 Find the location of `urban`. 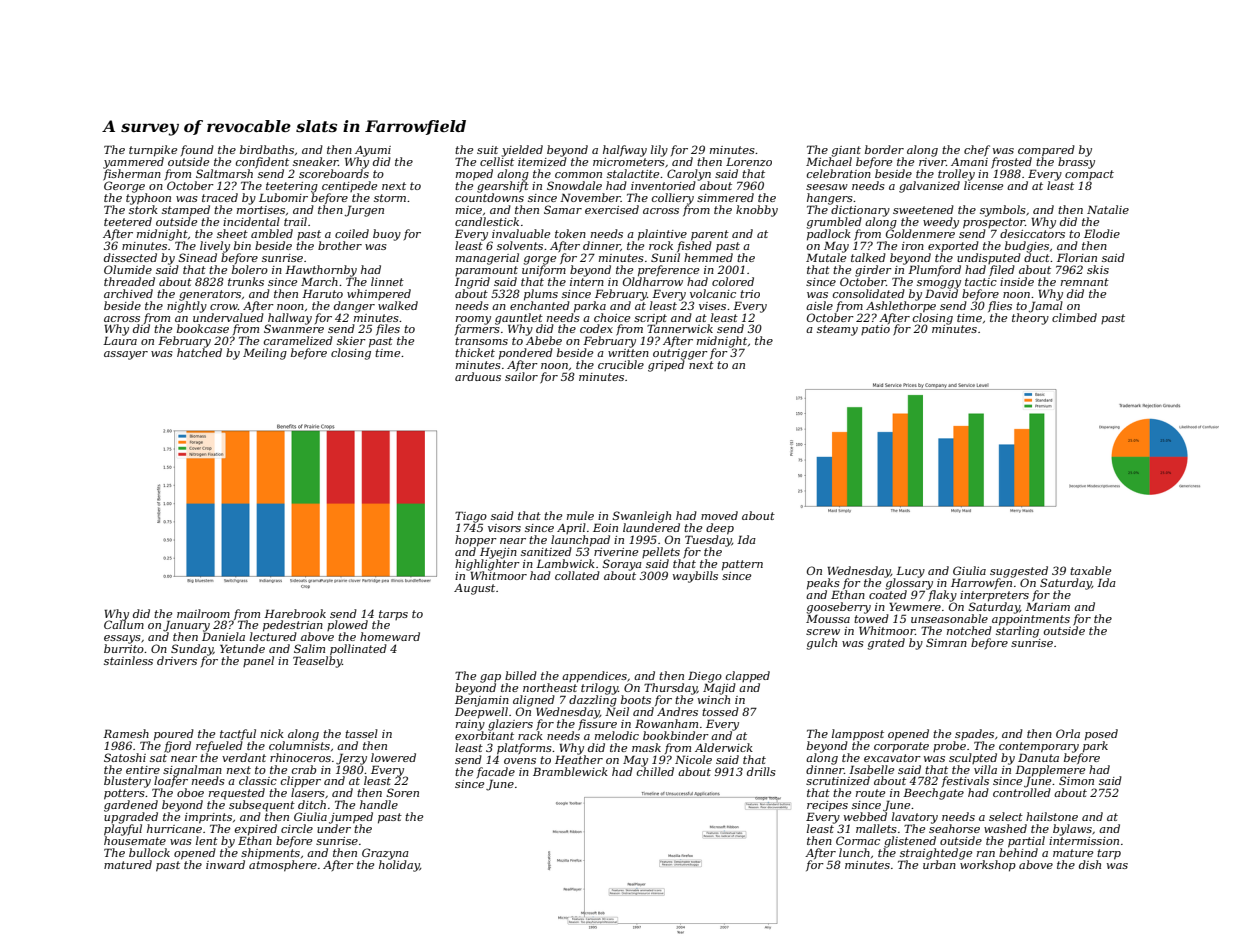

urban is located at coordinates (939, 864).
